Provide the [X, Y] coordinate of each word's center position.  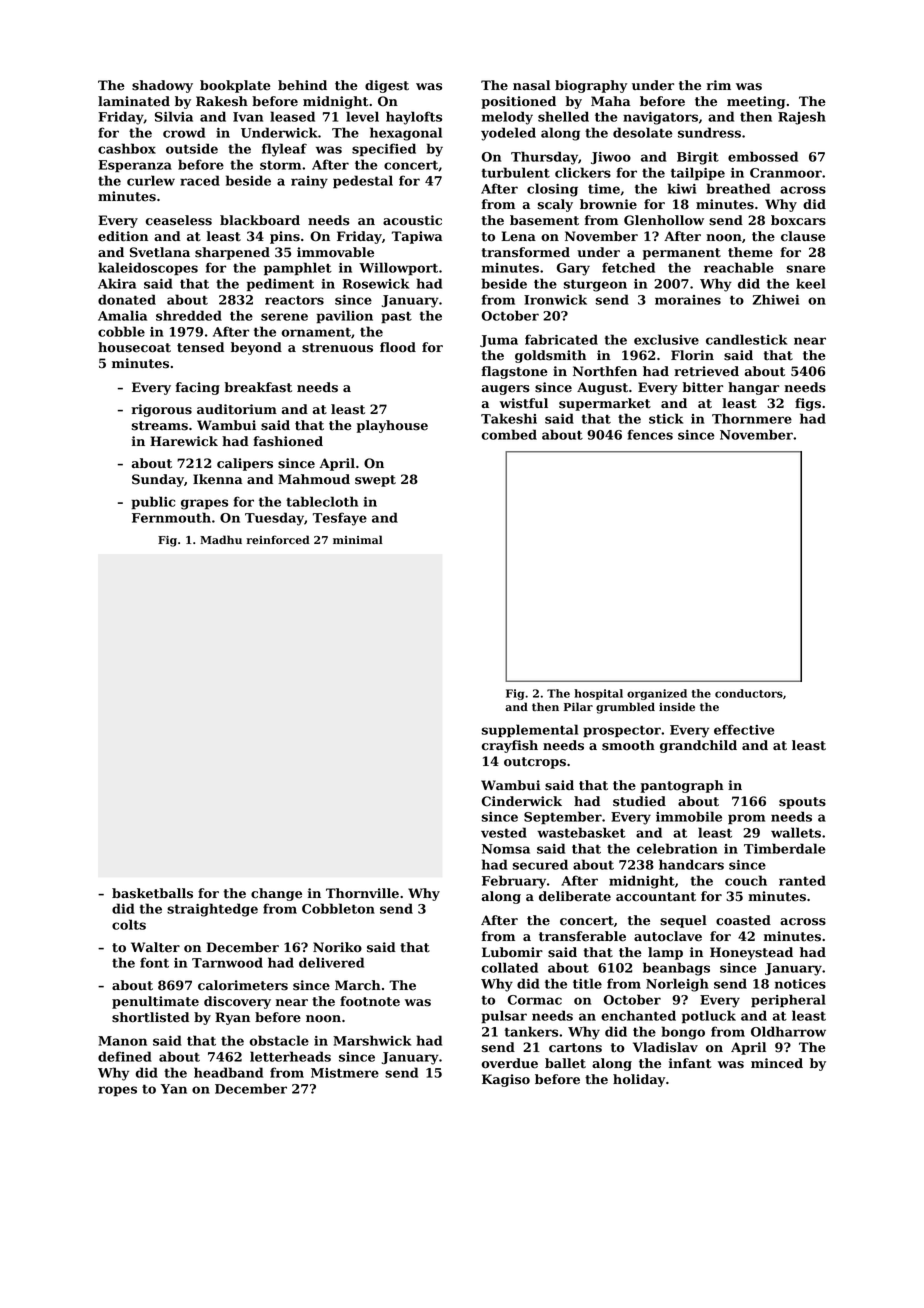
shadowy [162, 86]
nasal [531, 85]
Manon [122, 1041]
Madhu [221, 539]
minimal [358, 539]
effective [744, 729]
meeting [756, 102]
